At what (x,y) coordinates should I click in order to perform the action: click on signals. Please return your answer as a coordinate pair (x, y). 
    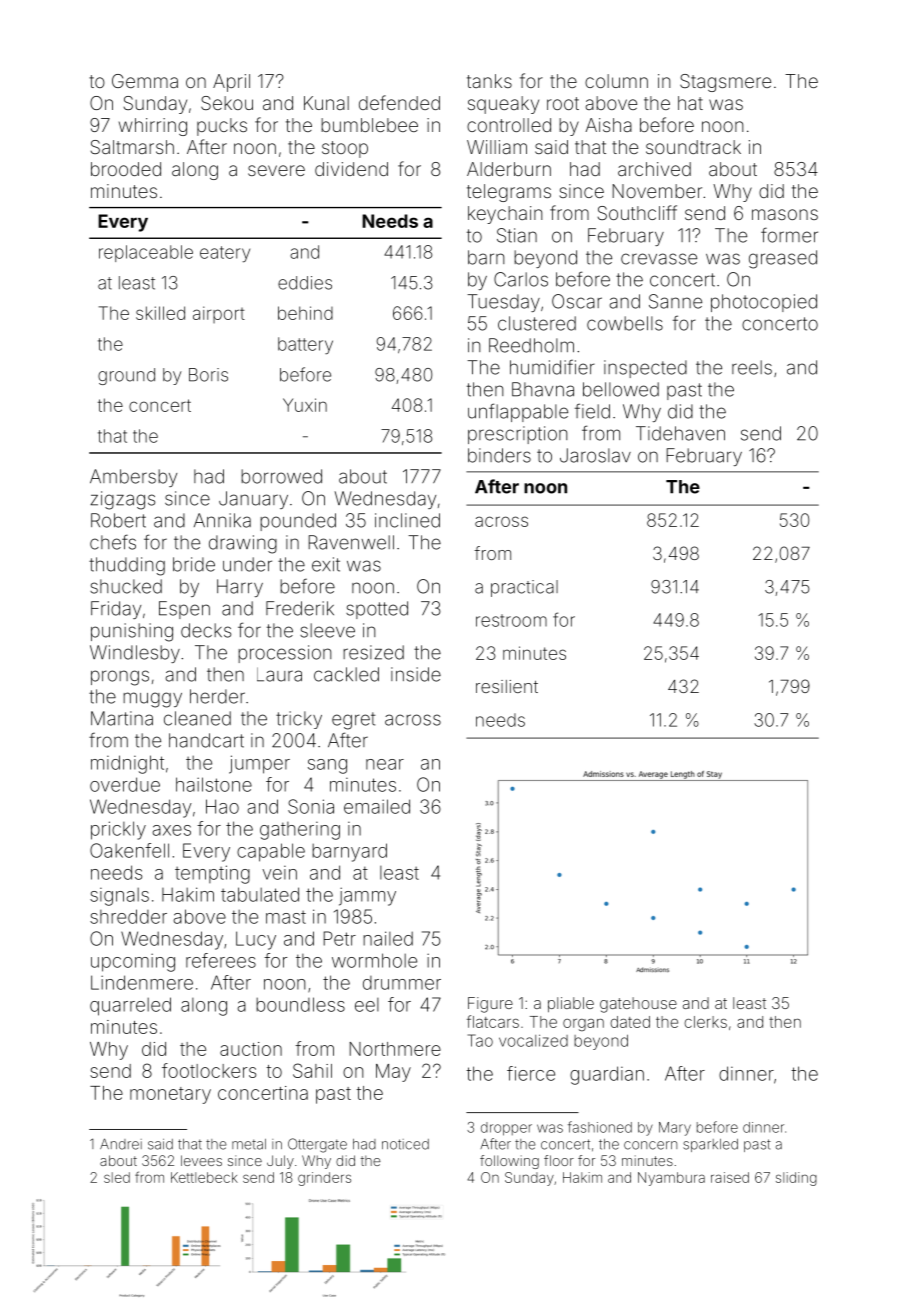
    Looking at the image, I should click on (119, 897).
